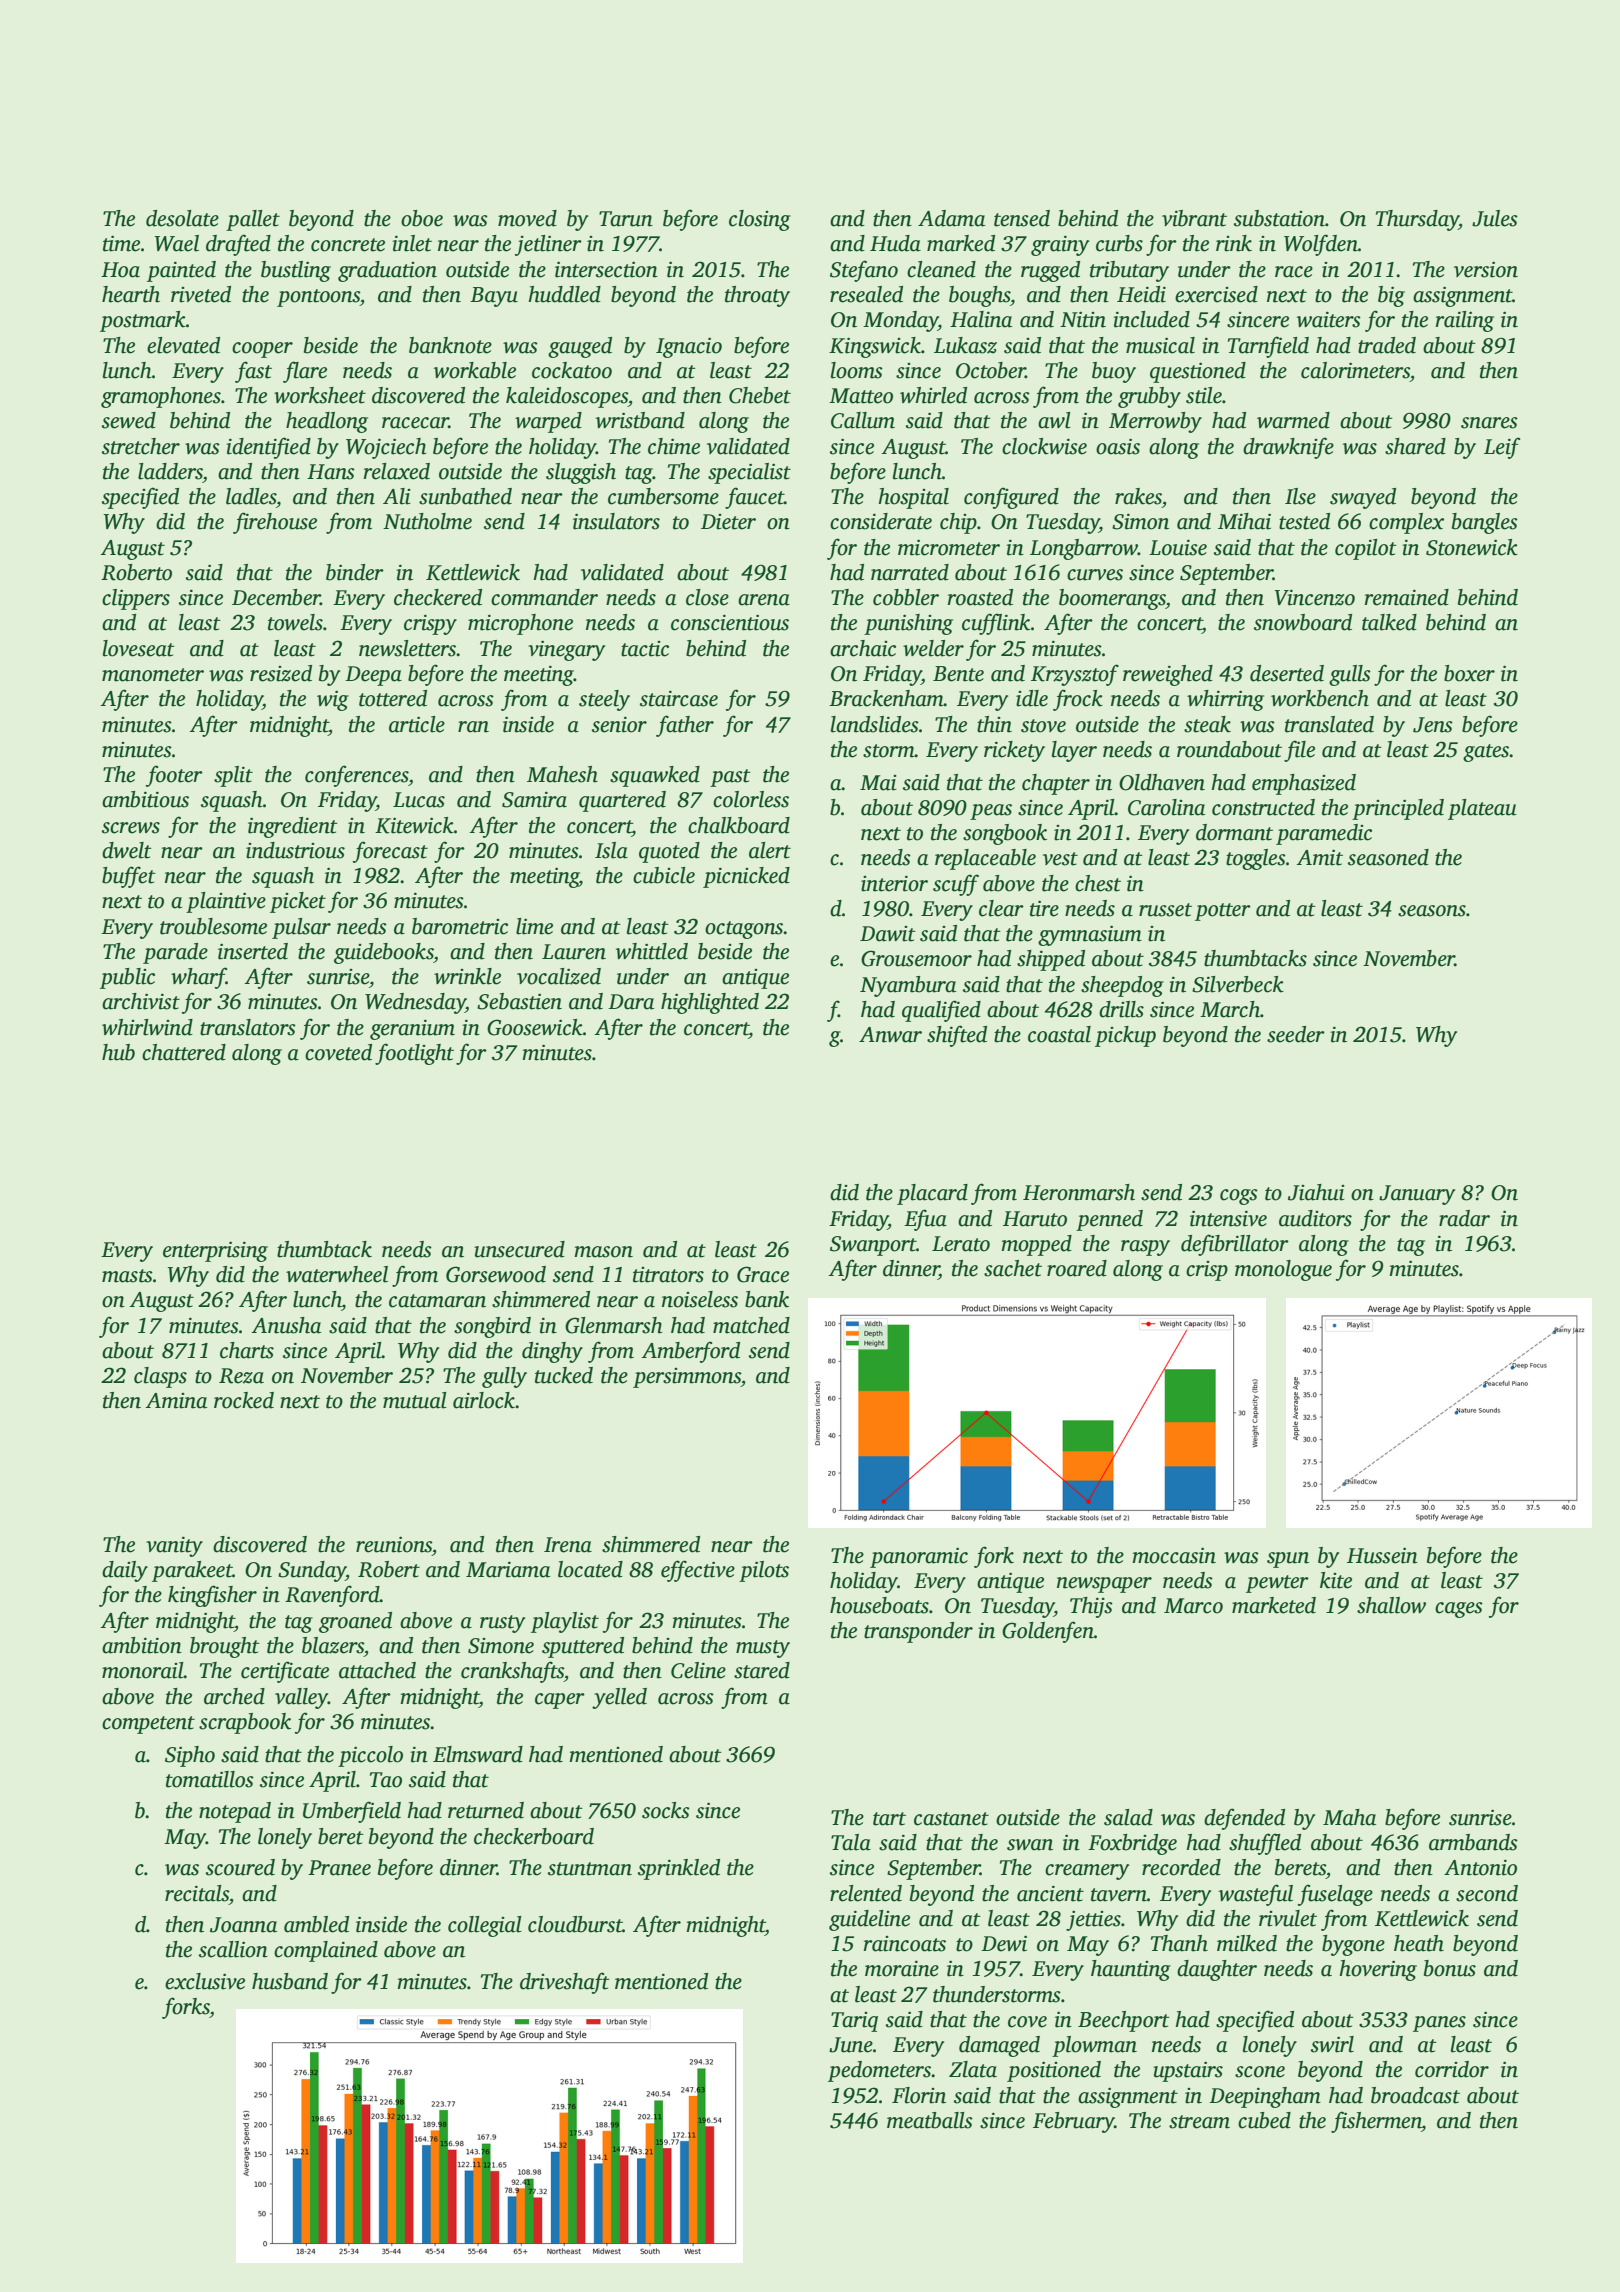 This screenshot has width=1620, height=2292. I want to click on damaged, so click(999, 2046).
